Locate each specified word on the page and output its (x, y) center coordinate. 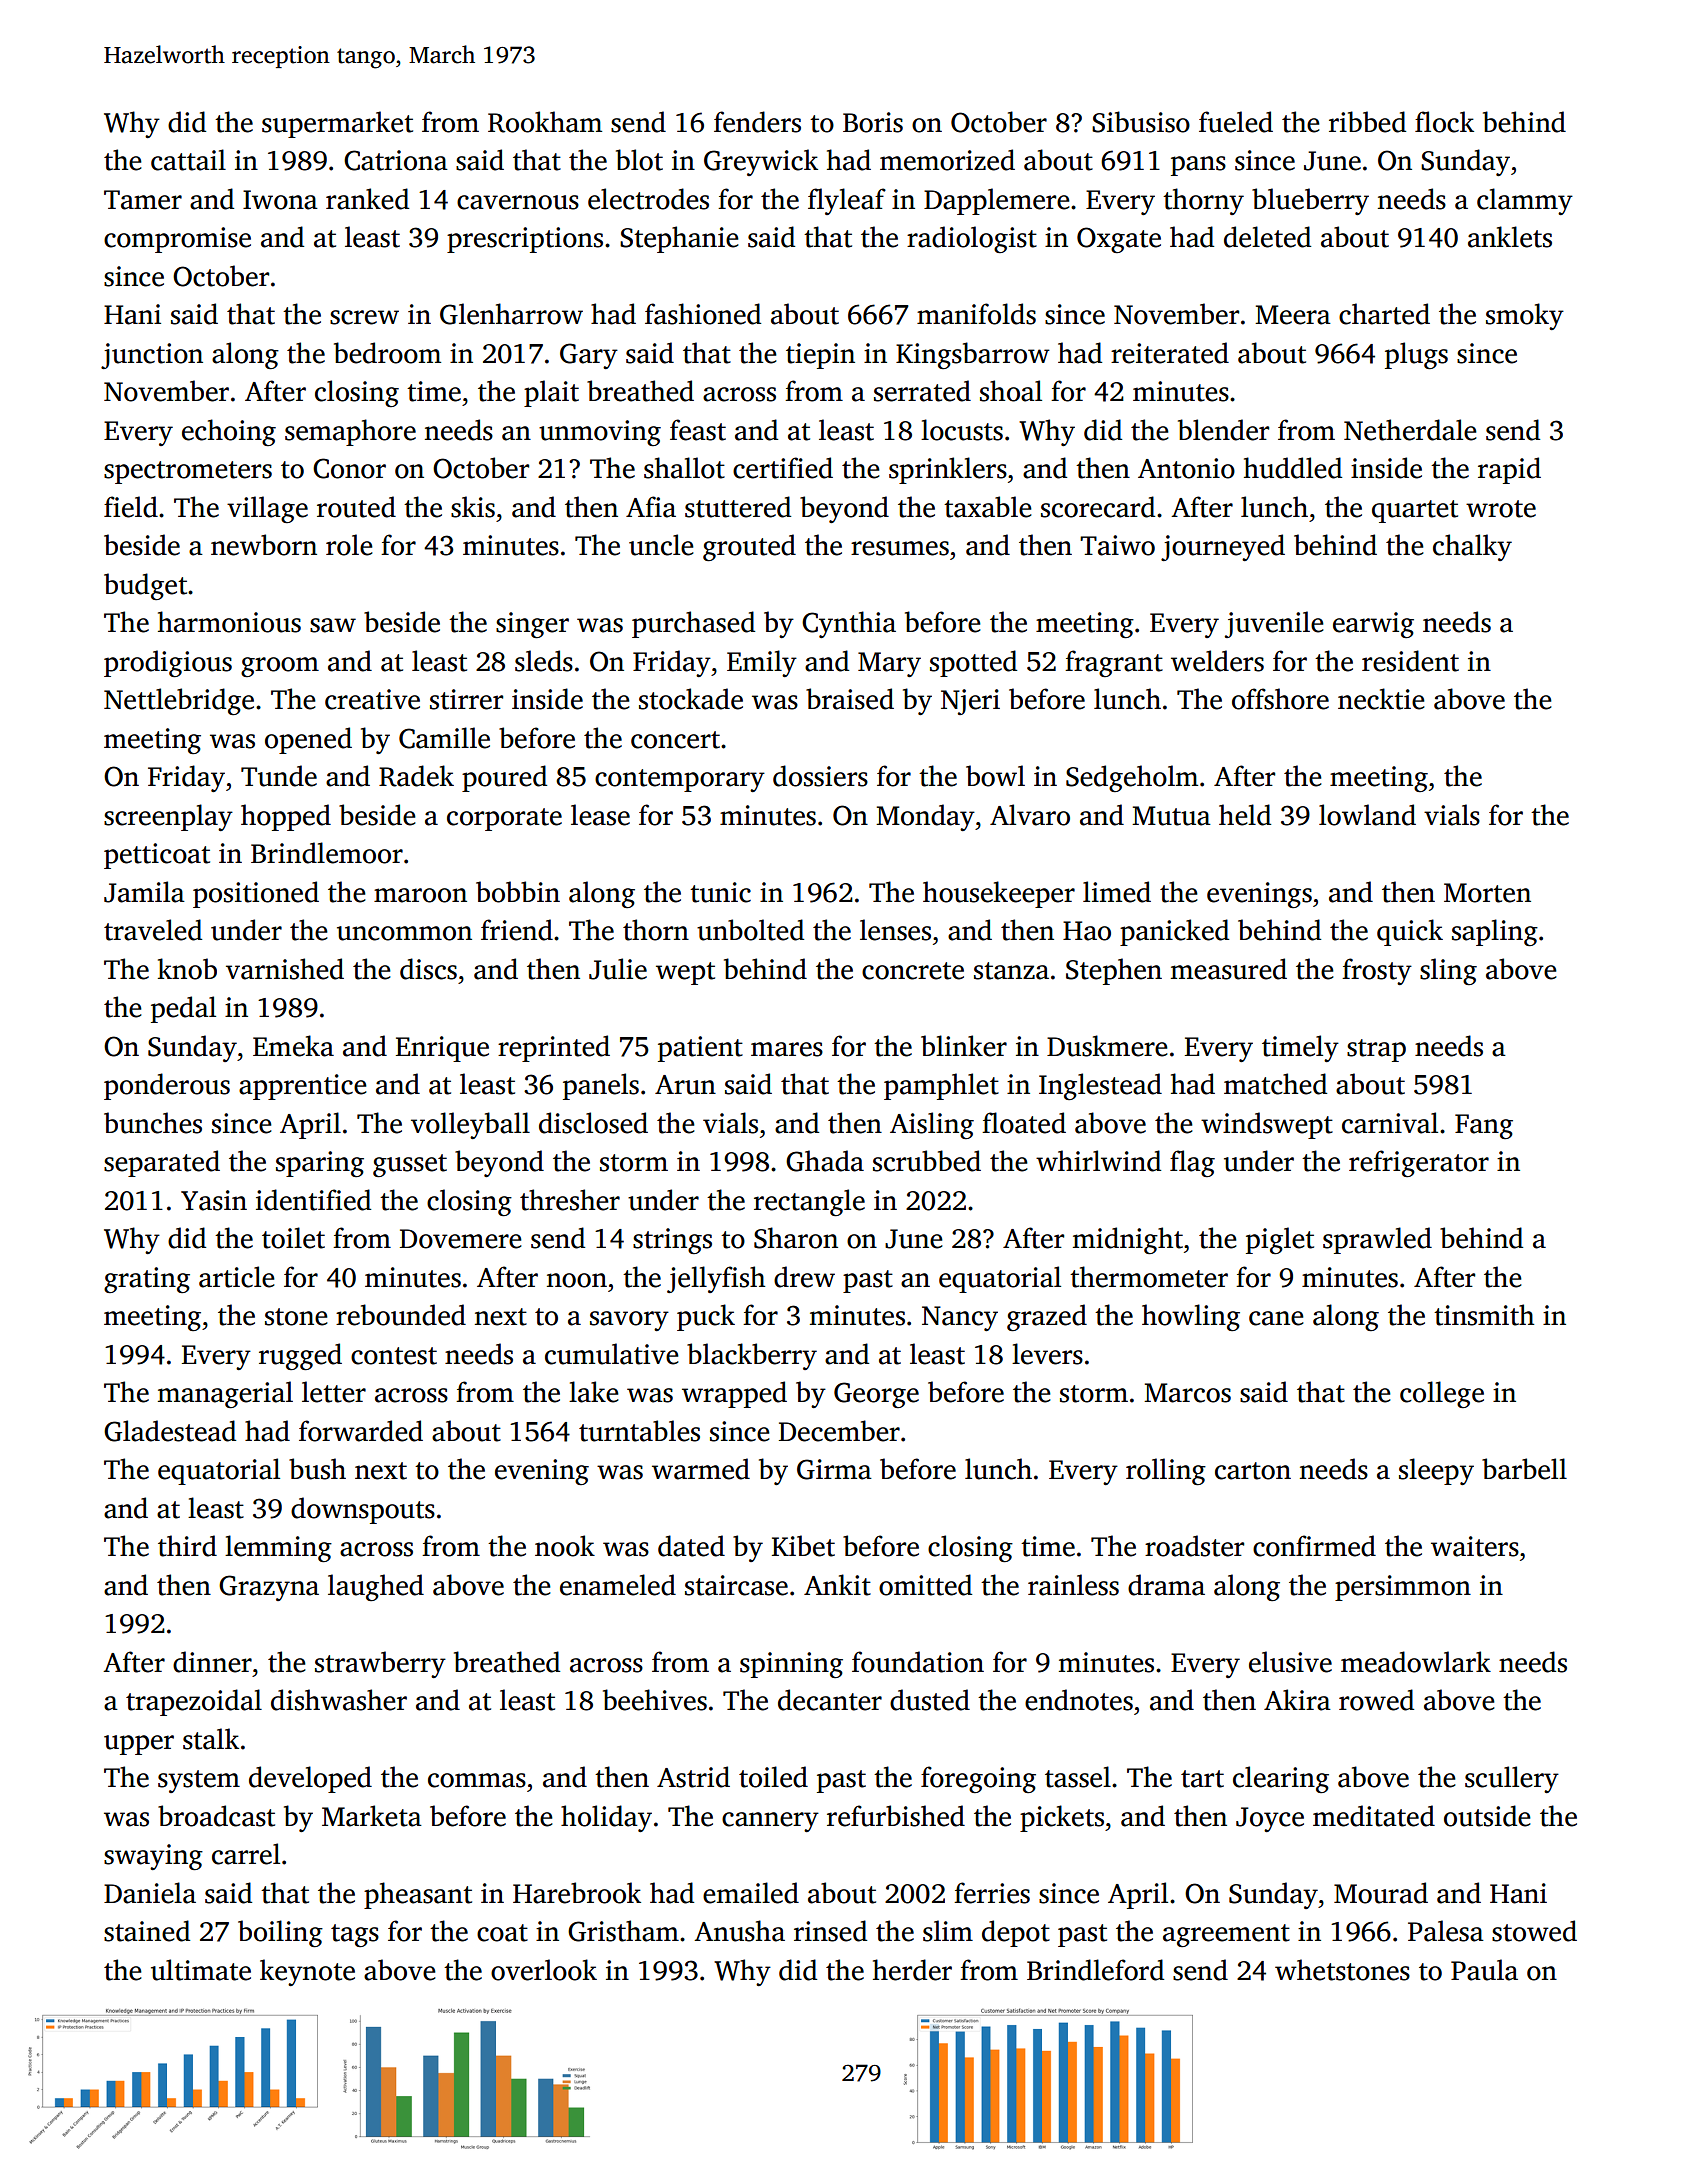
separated (162, 1163)
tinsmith (1484, 1315)
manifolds (976, 314)
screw (364, 317)
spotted (973, 663)
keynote (307, 1972)
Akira (1297, 1700)
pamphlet (941, 1086)
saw (333, 625)
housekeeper (999, 894)
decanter (830, 1700)
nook (565, 1546)
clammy (1525, 201)
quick (1410, 932)
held (1245, 815)
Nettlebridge (179, 701)
